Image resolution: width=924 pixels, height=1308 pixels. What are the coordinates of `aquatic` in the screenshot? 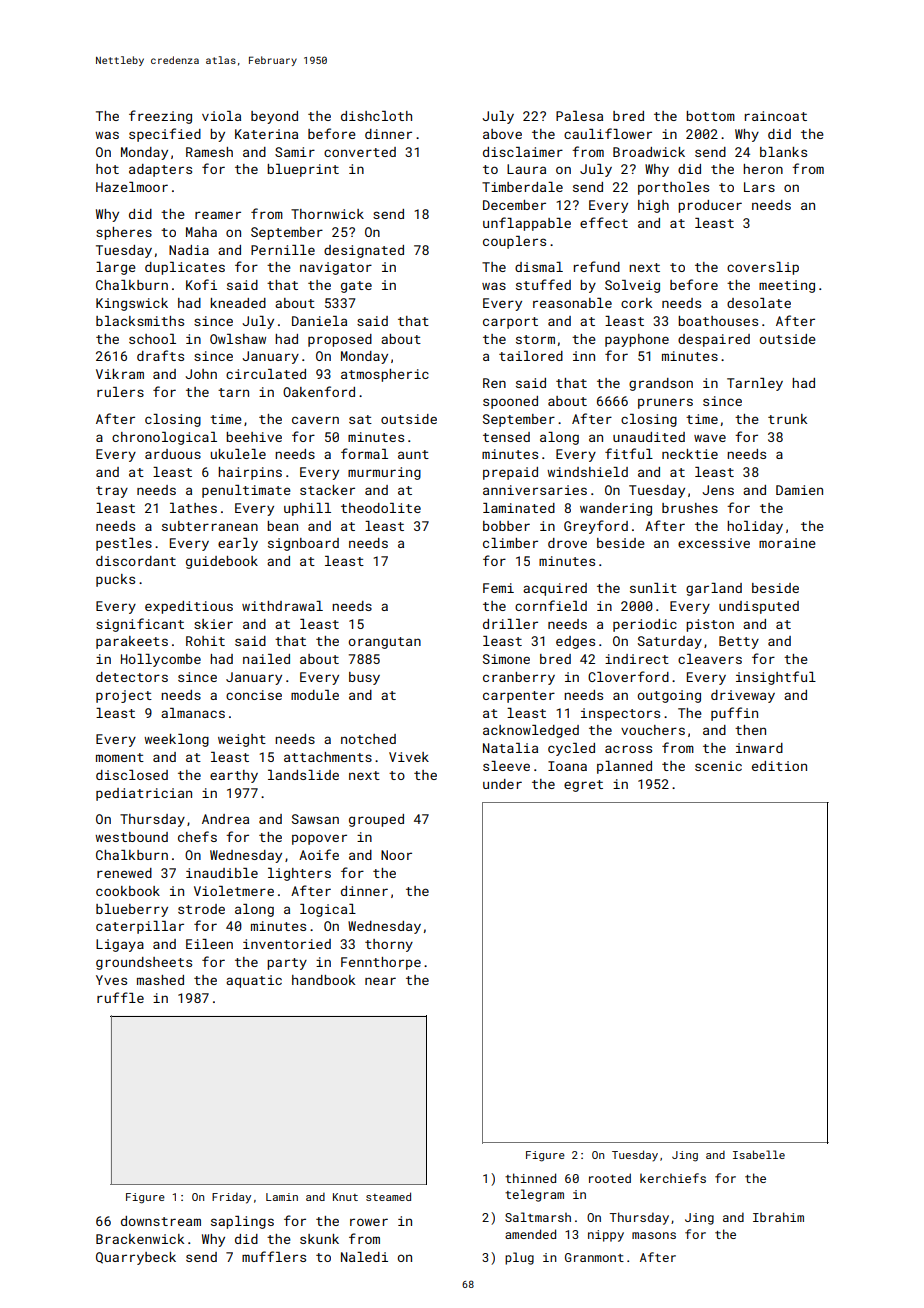 It's located at (254, 981).
